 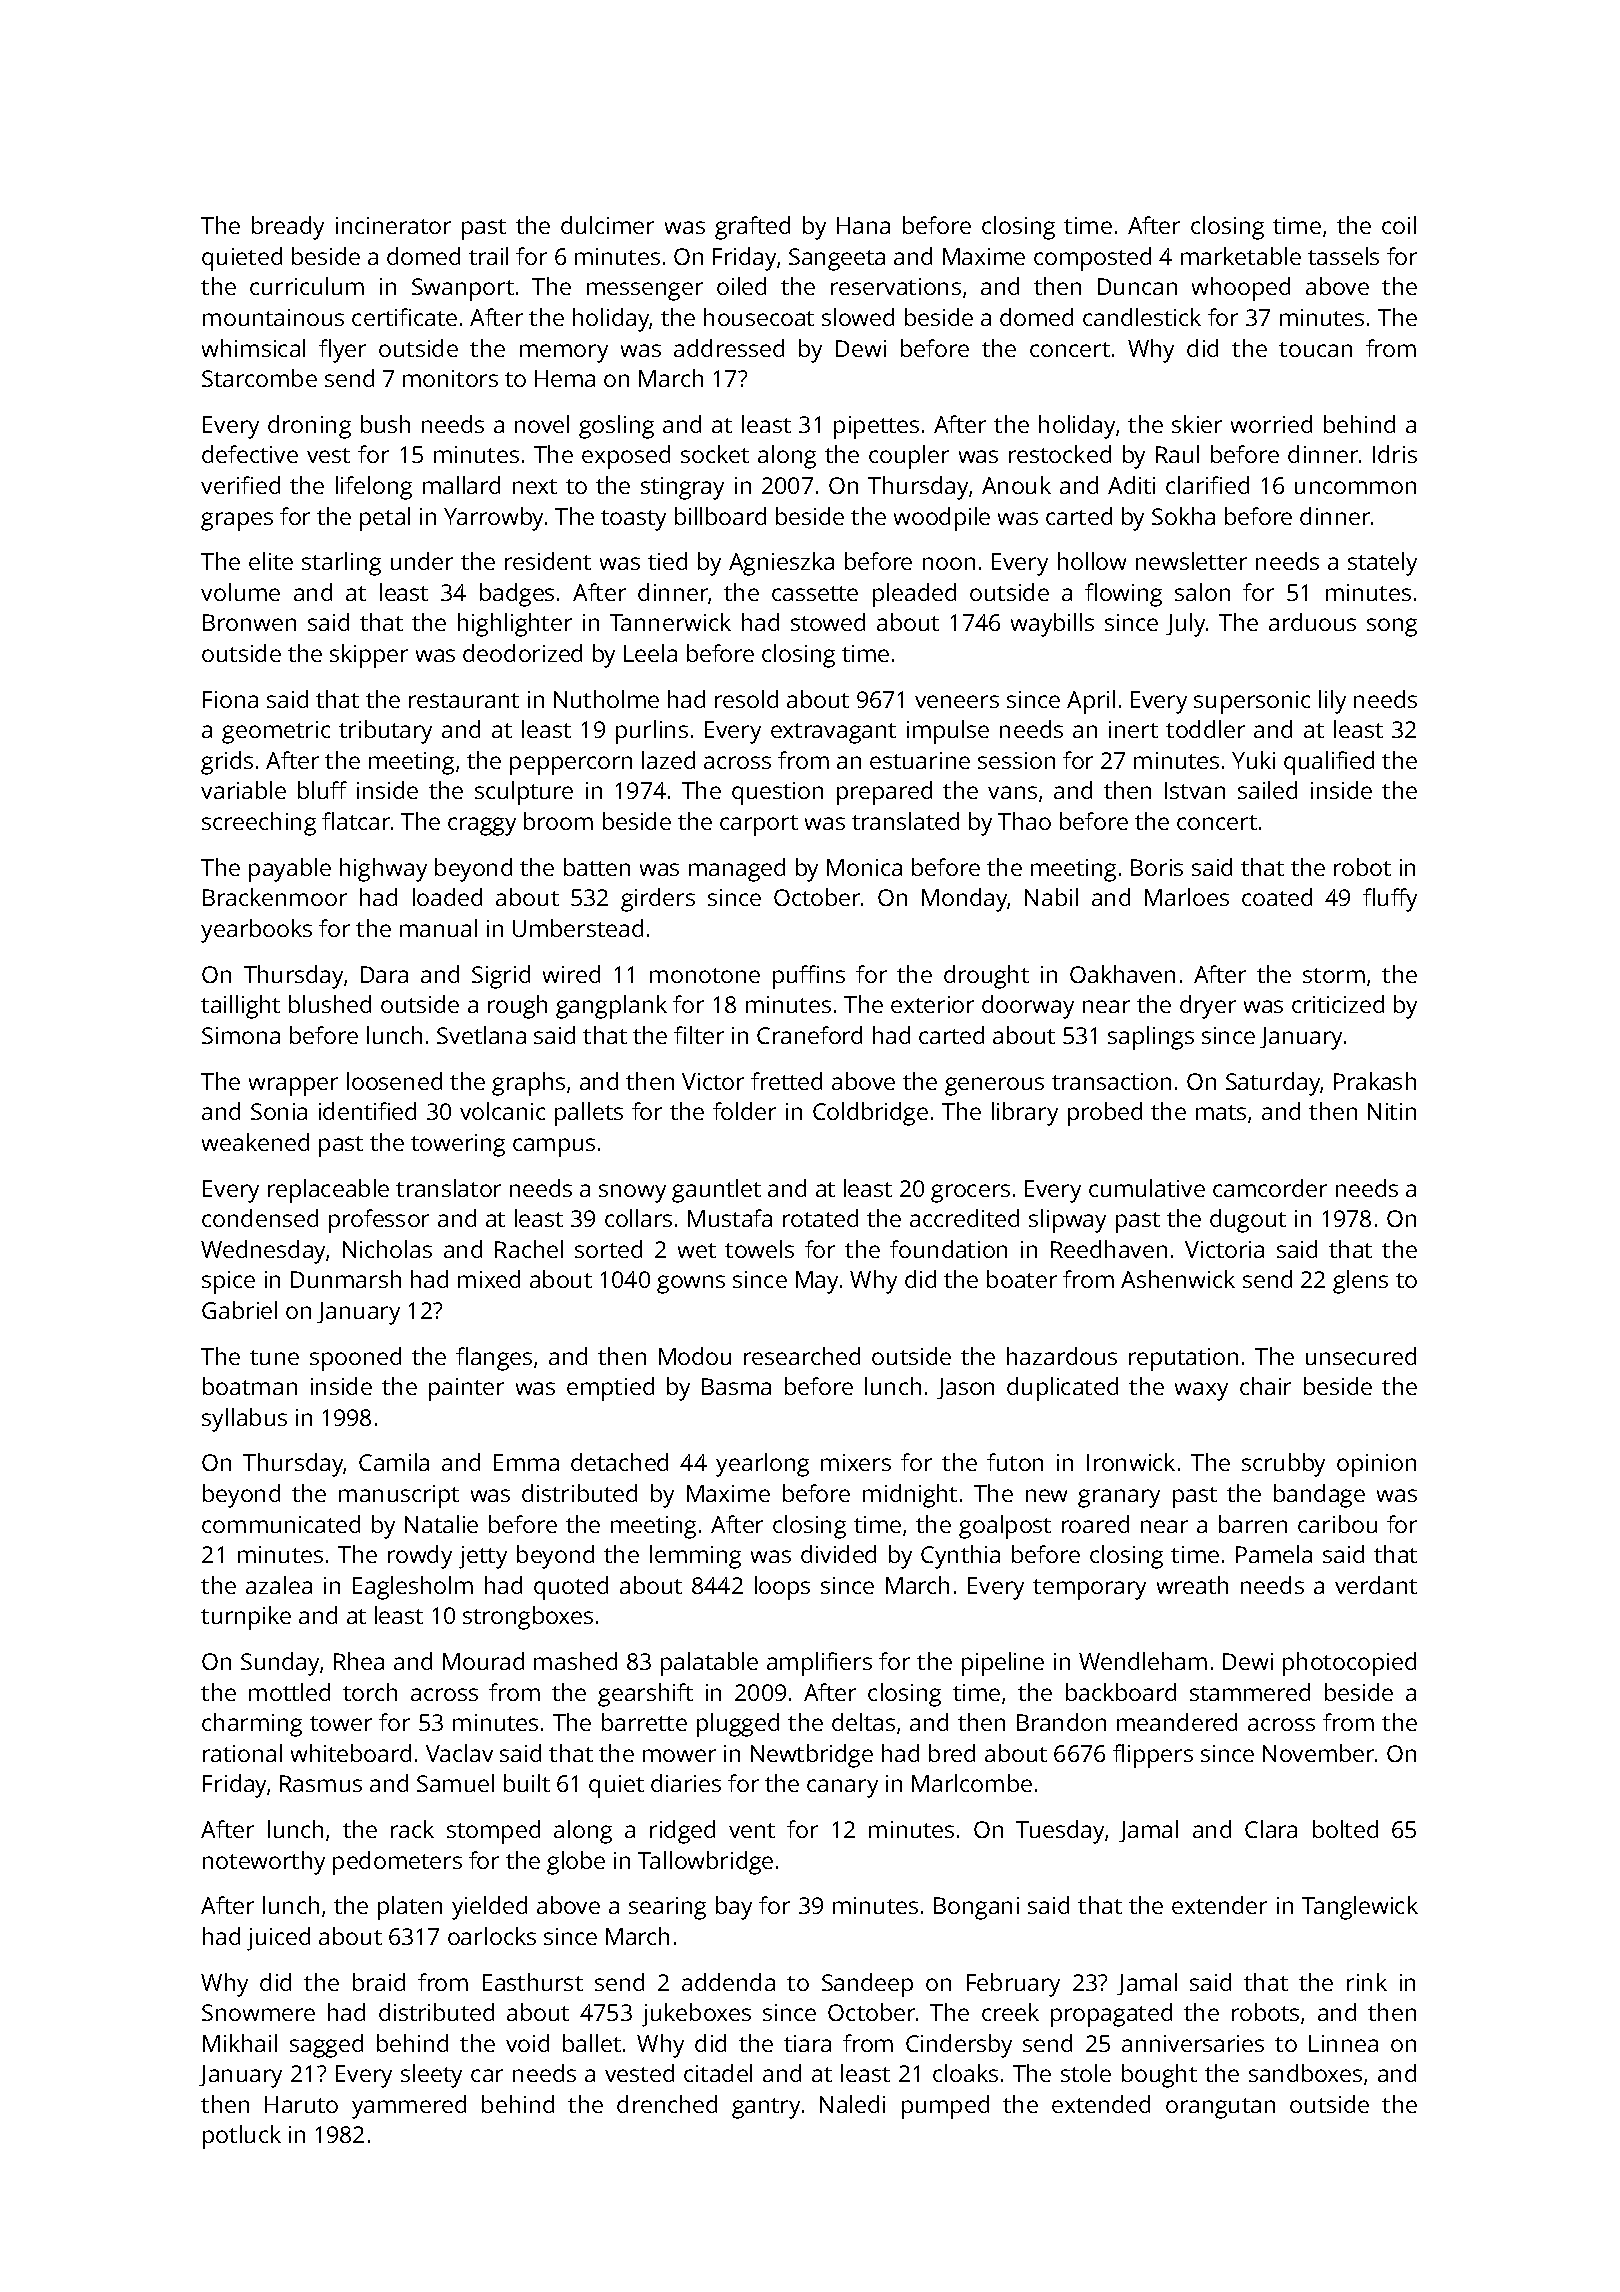 What do you see at coordinates (644, 1722) in the image?
I see `barrette` at bounding box center [644, 1722].
